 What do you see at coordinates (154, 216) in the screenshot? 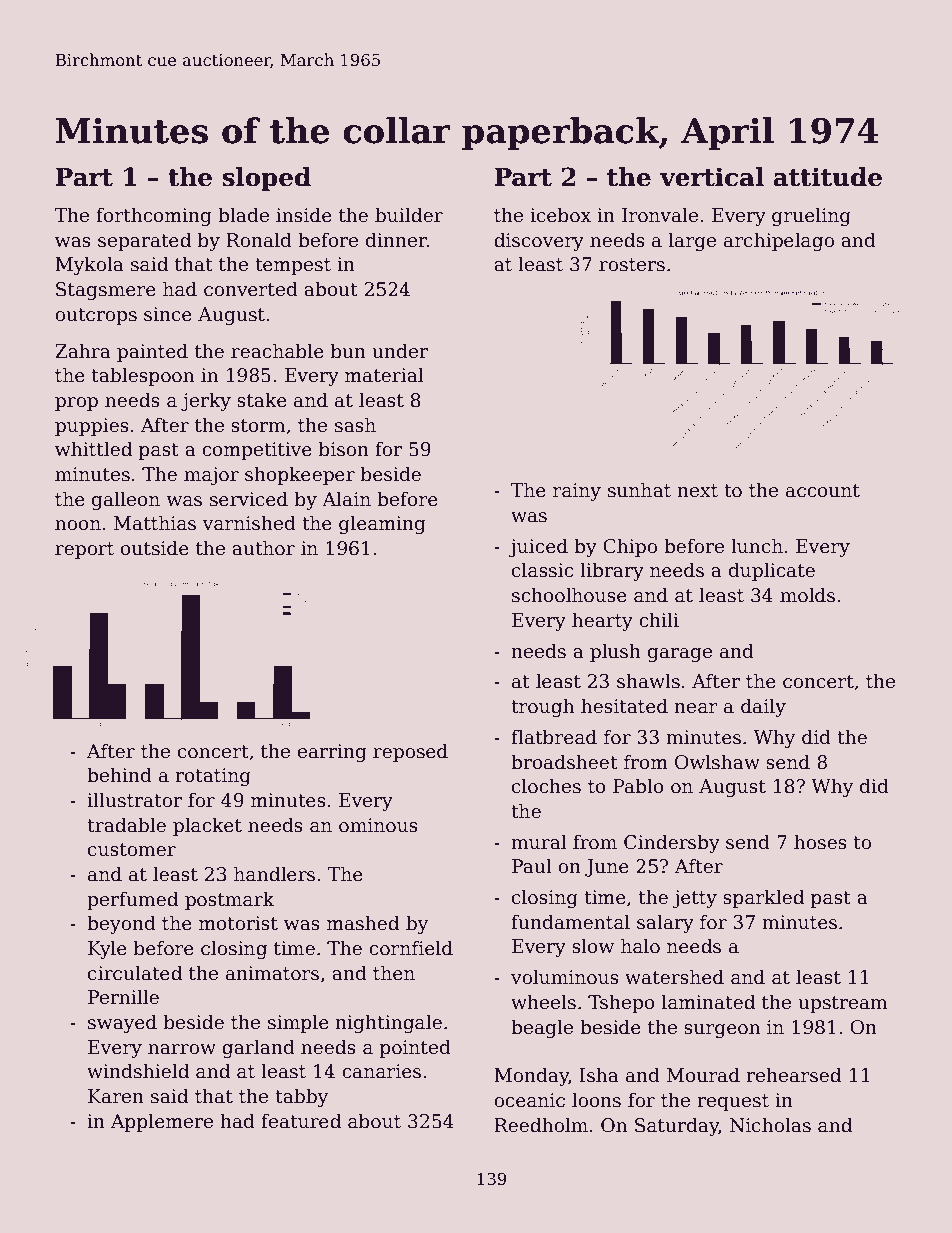
I see `forthcoming` at bounding box center [154, 216].
